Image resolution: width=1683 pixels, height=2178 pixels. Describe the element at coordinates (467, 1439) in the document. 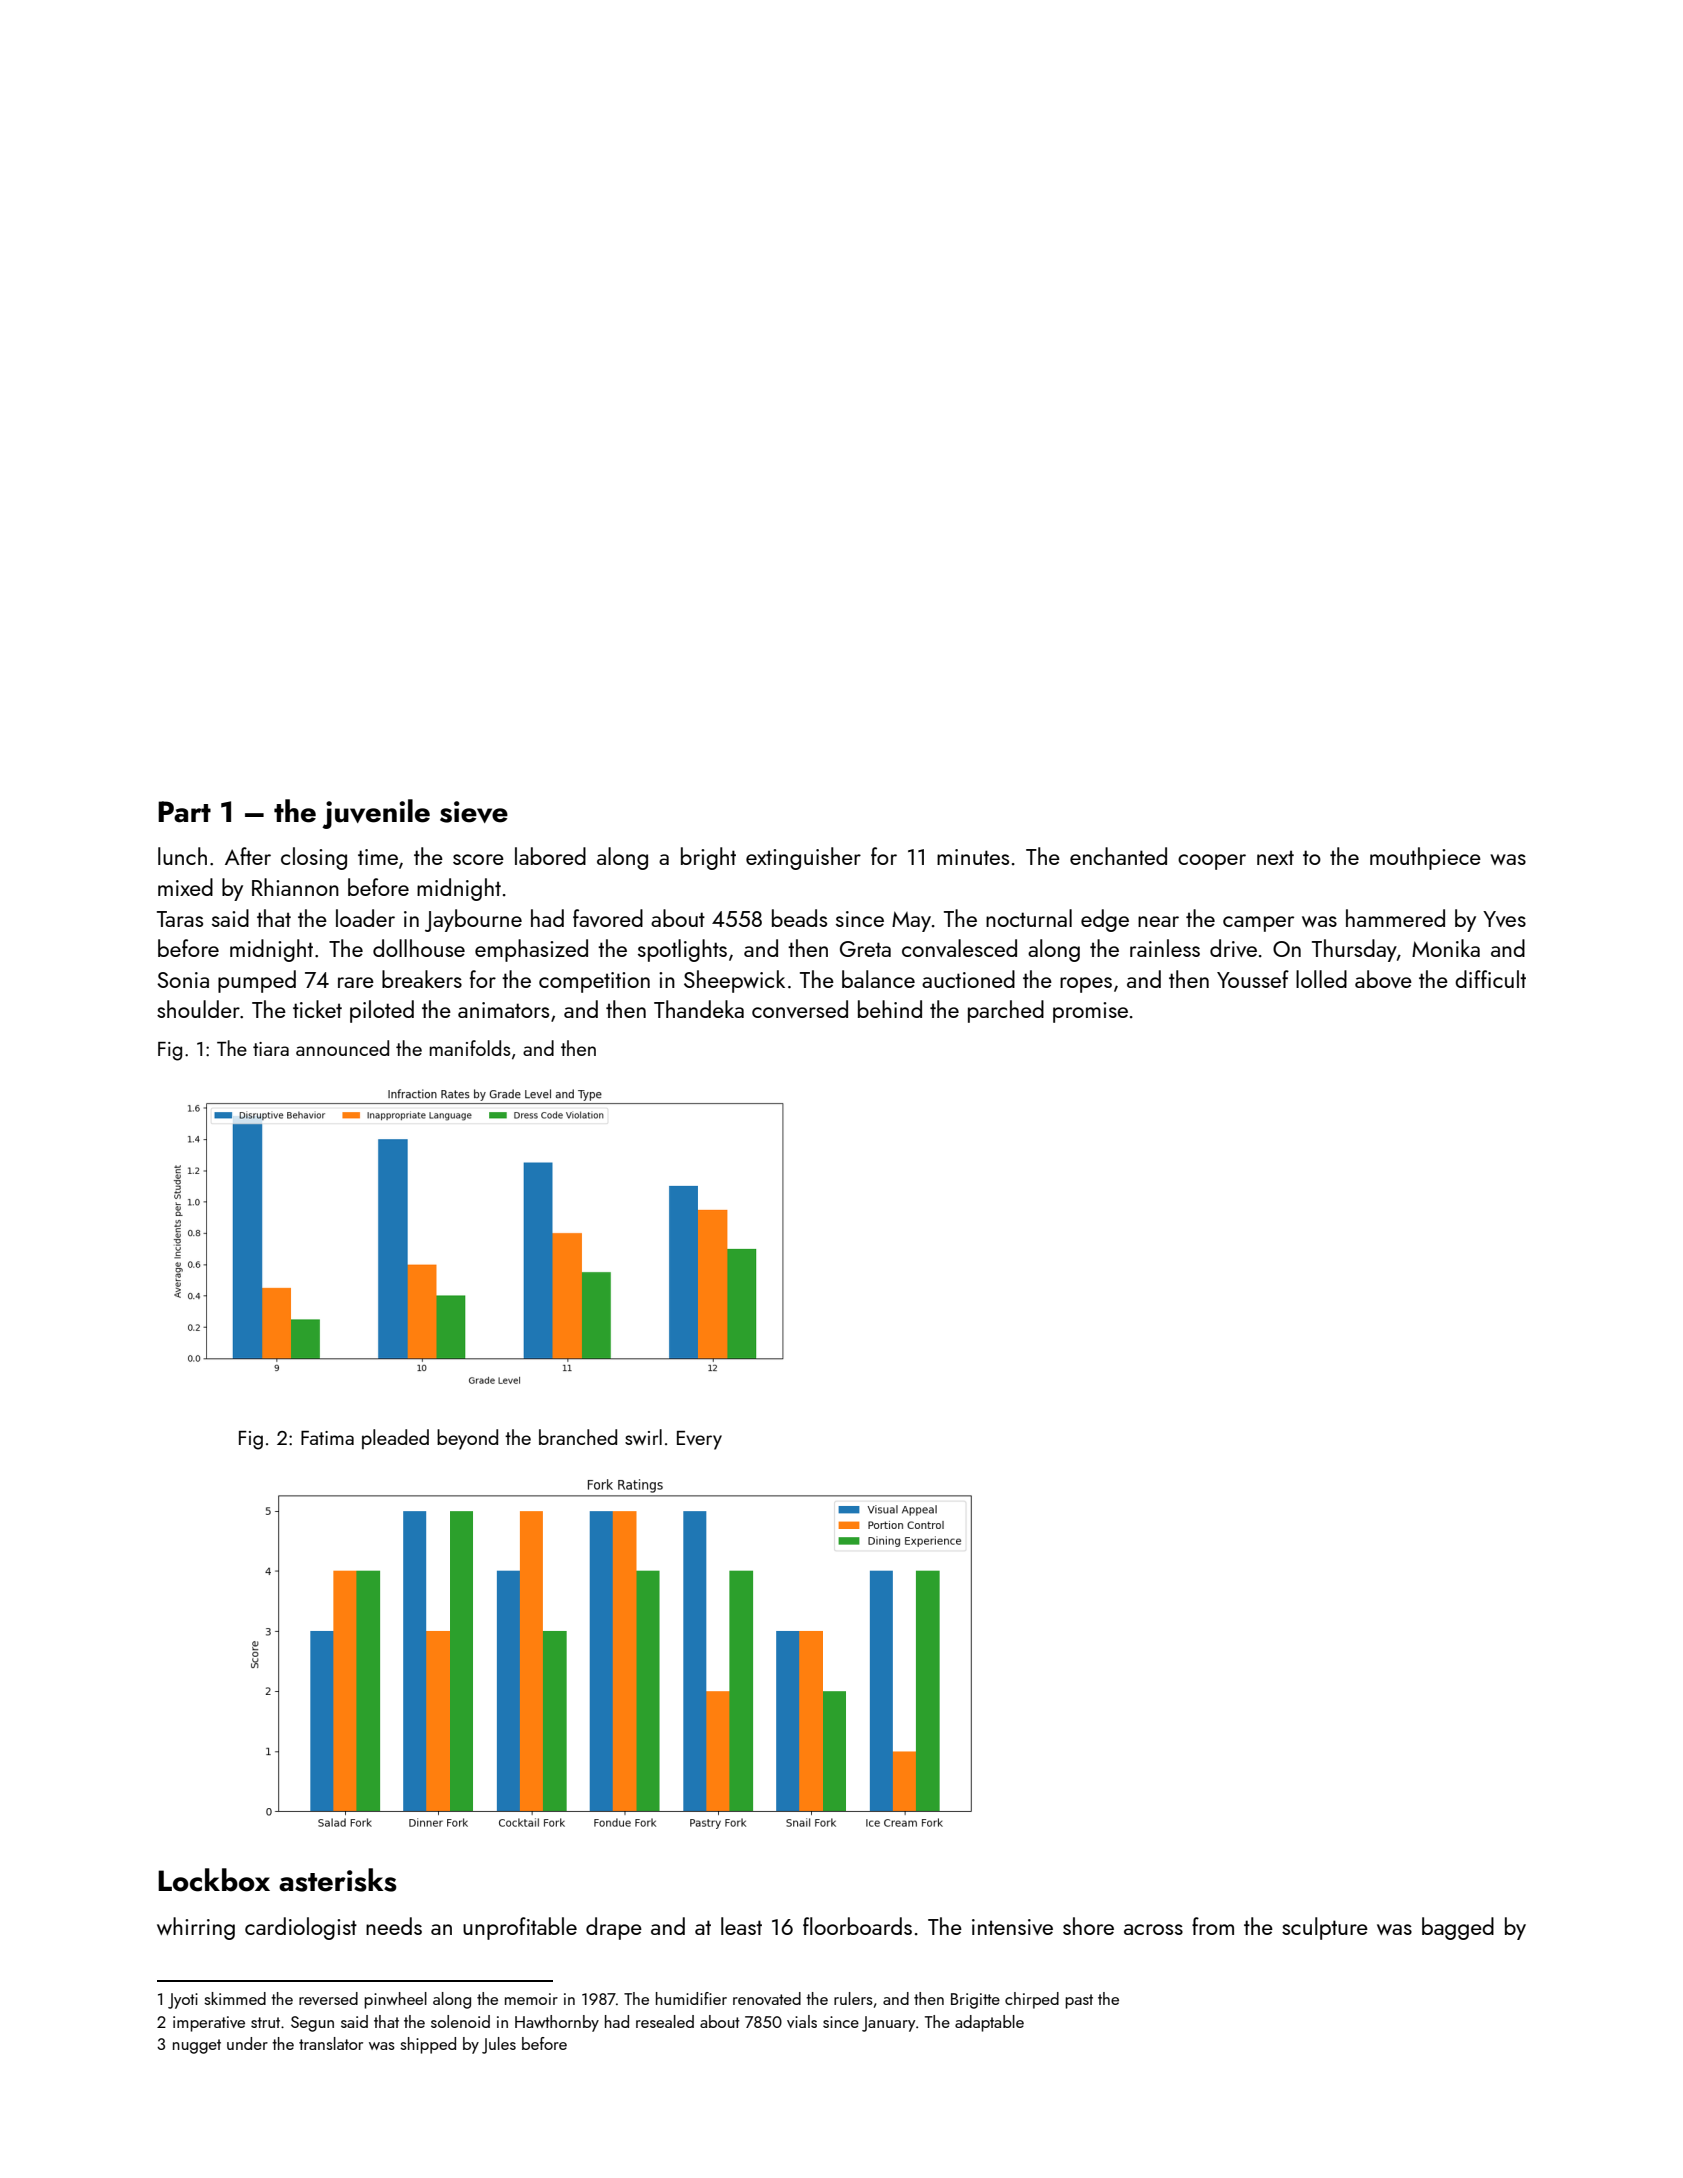

I see `beyond` at that location.
